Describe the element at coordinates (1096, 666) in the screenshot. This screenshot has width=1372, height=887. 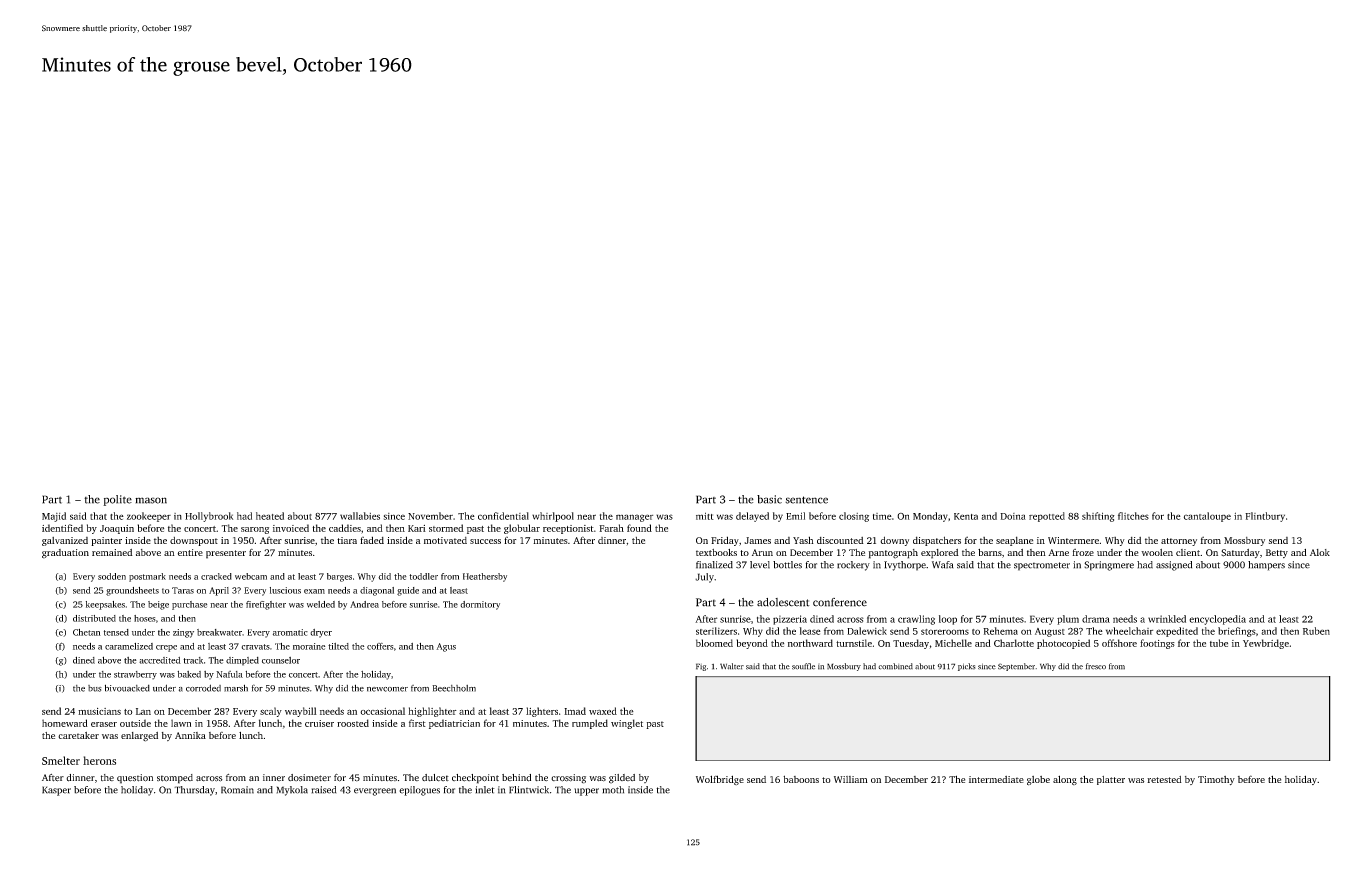
I see `fresco` at that location.
